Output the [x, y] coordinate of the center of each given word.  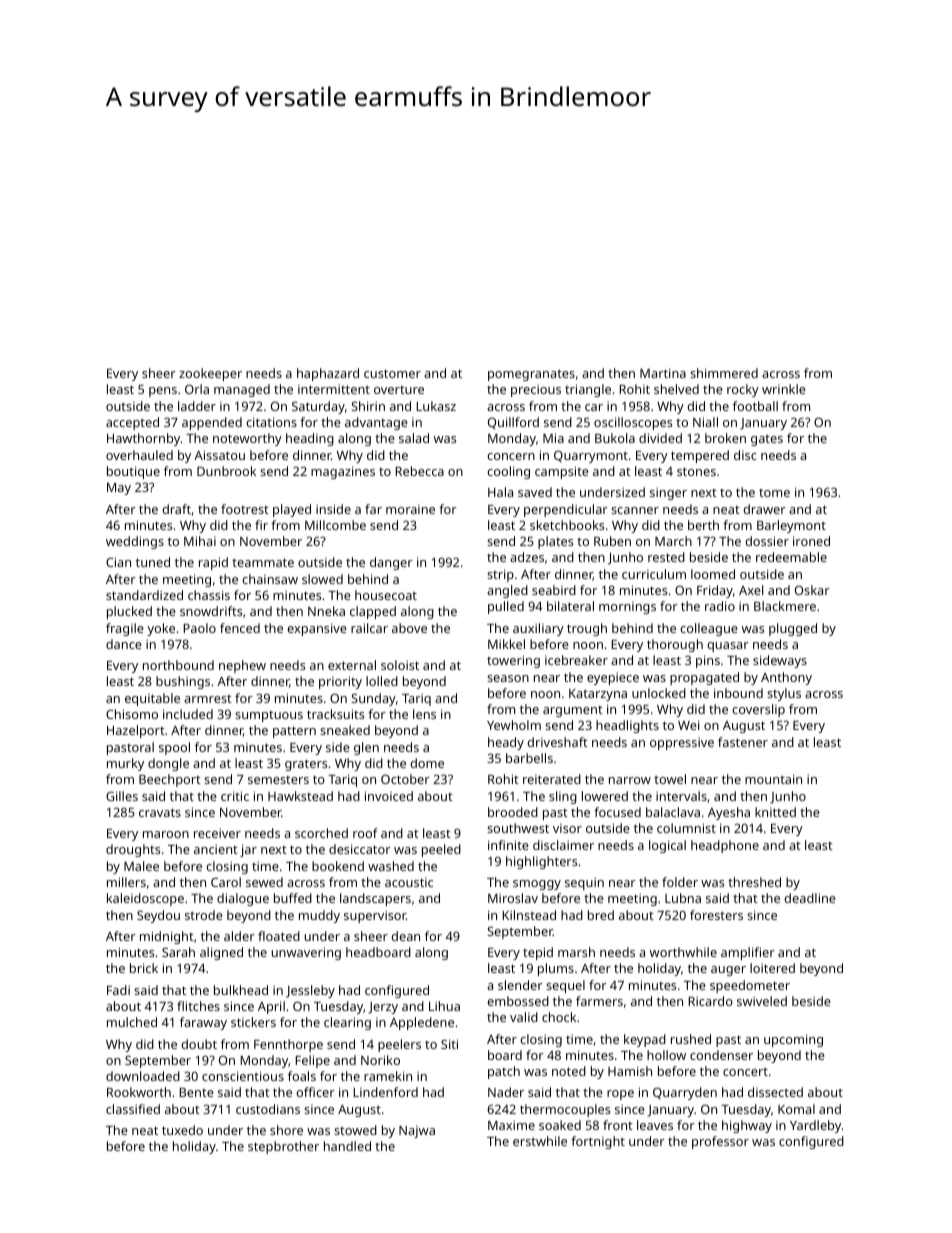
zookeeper [210, 374]
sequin [584, 883]
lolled [382, 681]
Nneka [326, 611]
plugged [793, 629]
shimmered [724, 373]
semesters [278, 780]
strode [204, 915]
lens [424, 714]
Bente [196, 1092]
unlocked [659, 693]
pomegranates [531, 375]
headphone [725, 846]
